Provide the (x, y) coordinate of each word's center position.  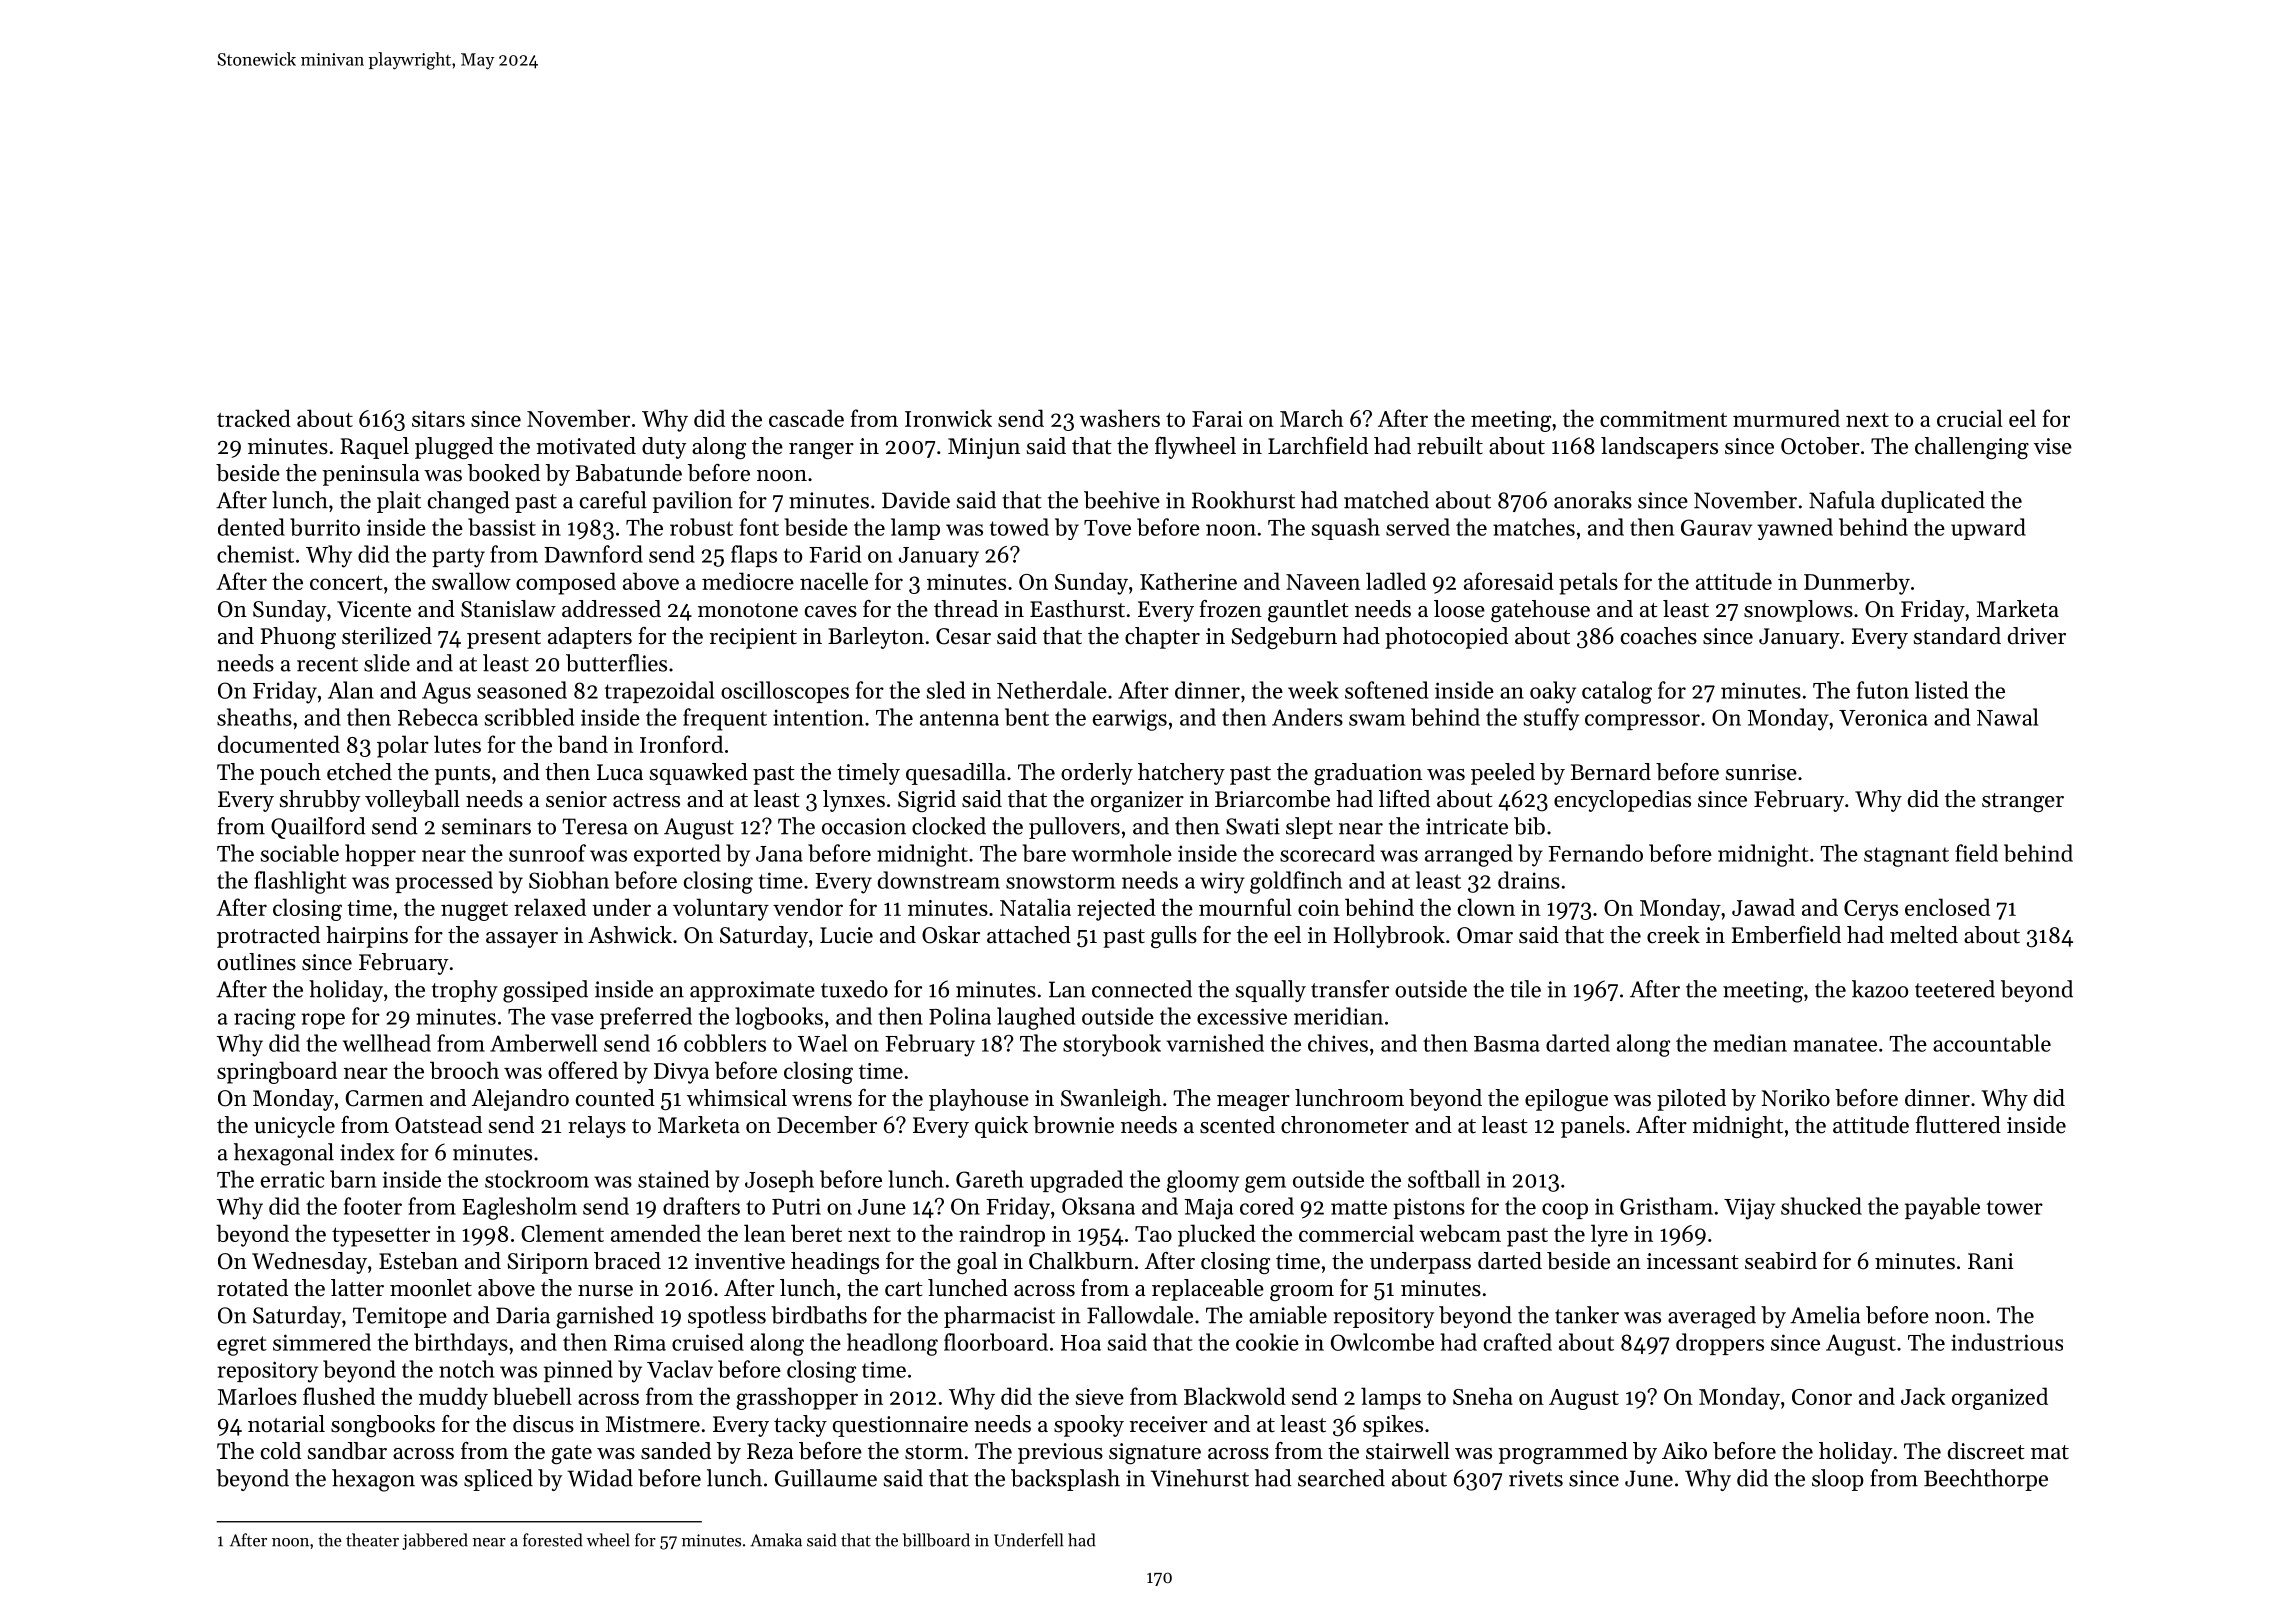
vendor (808, 907)
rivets (1536, 1478)
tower (2015, 1207)
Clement (562, 1233)
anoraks (1593, 500)
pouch (290, 774)
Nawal (2007, 717)
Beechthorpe (1986, 1480)
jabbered (435, 1541)
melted (1924, 935)
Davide (916, 500)
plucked (1217, 1235)
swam (1377, 720)
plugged (454, 448)
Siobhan (569, 880)
